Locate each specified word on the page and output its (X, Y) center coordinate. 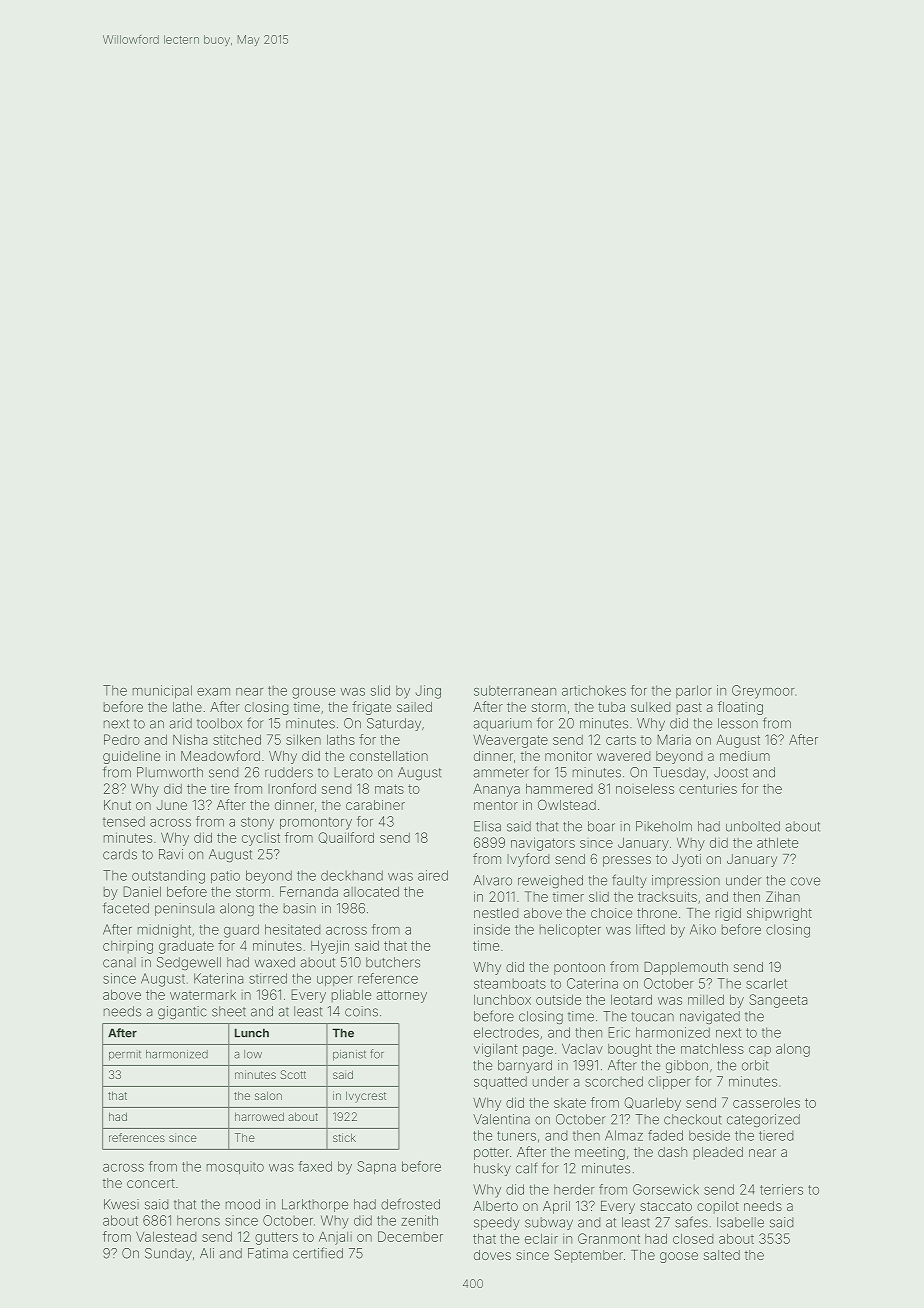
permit (125, 1055)
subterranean (515, 690)
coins (361, 1011)
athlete (777, 842)
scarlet (766, 983)
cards (120, 854)
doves (492, 1255)
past (689, 709)
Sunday (168, 1254)
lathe (187, 707)
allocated (371, 891)
